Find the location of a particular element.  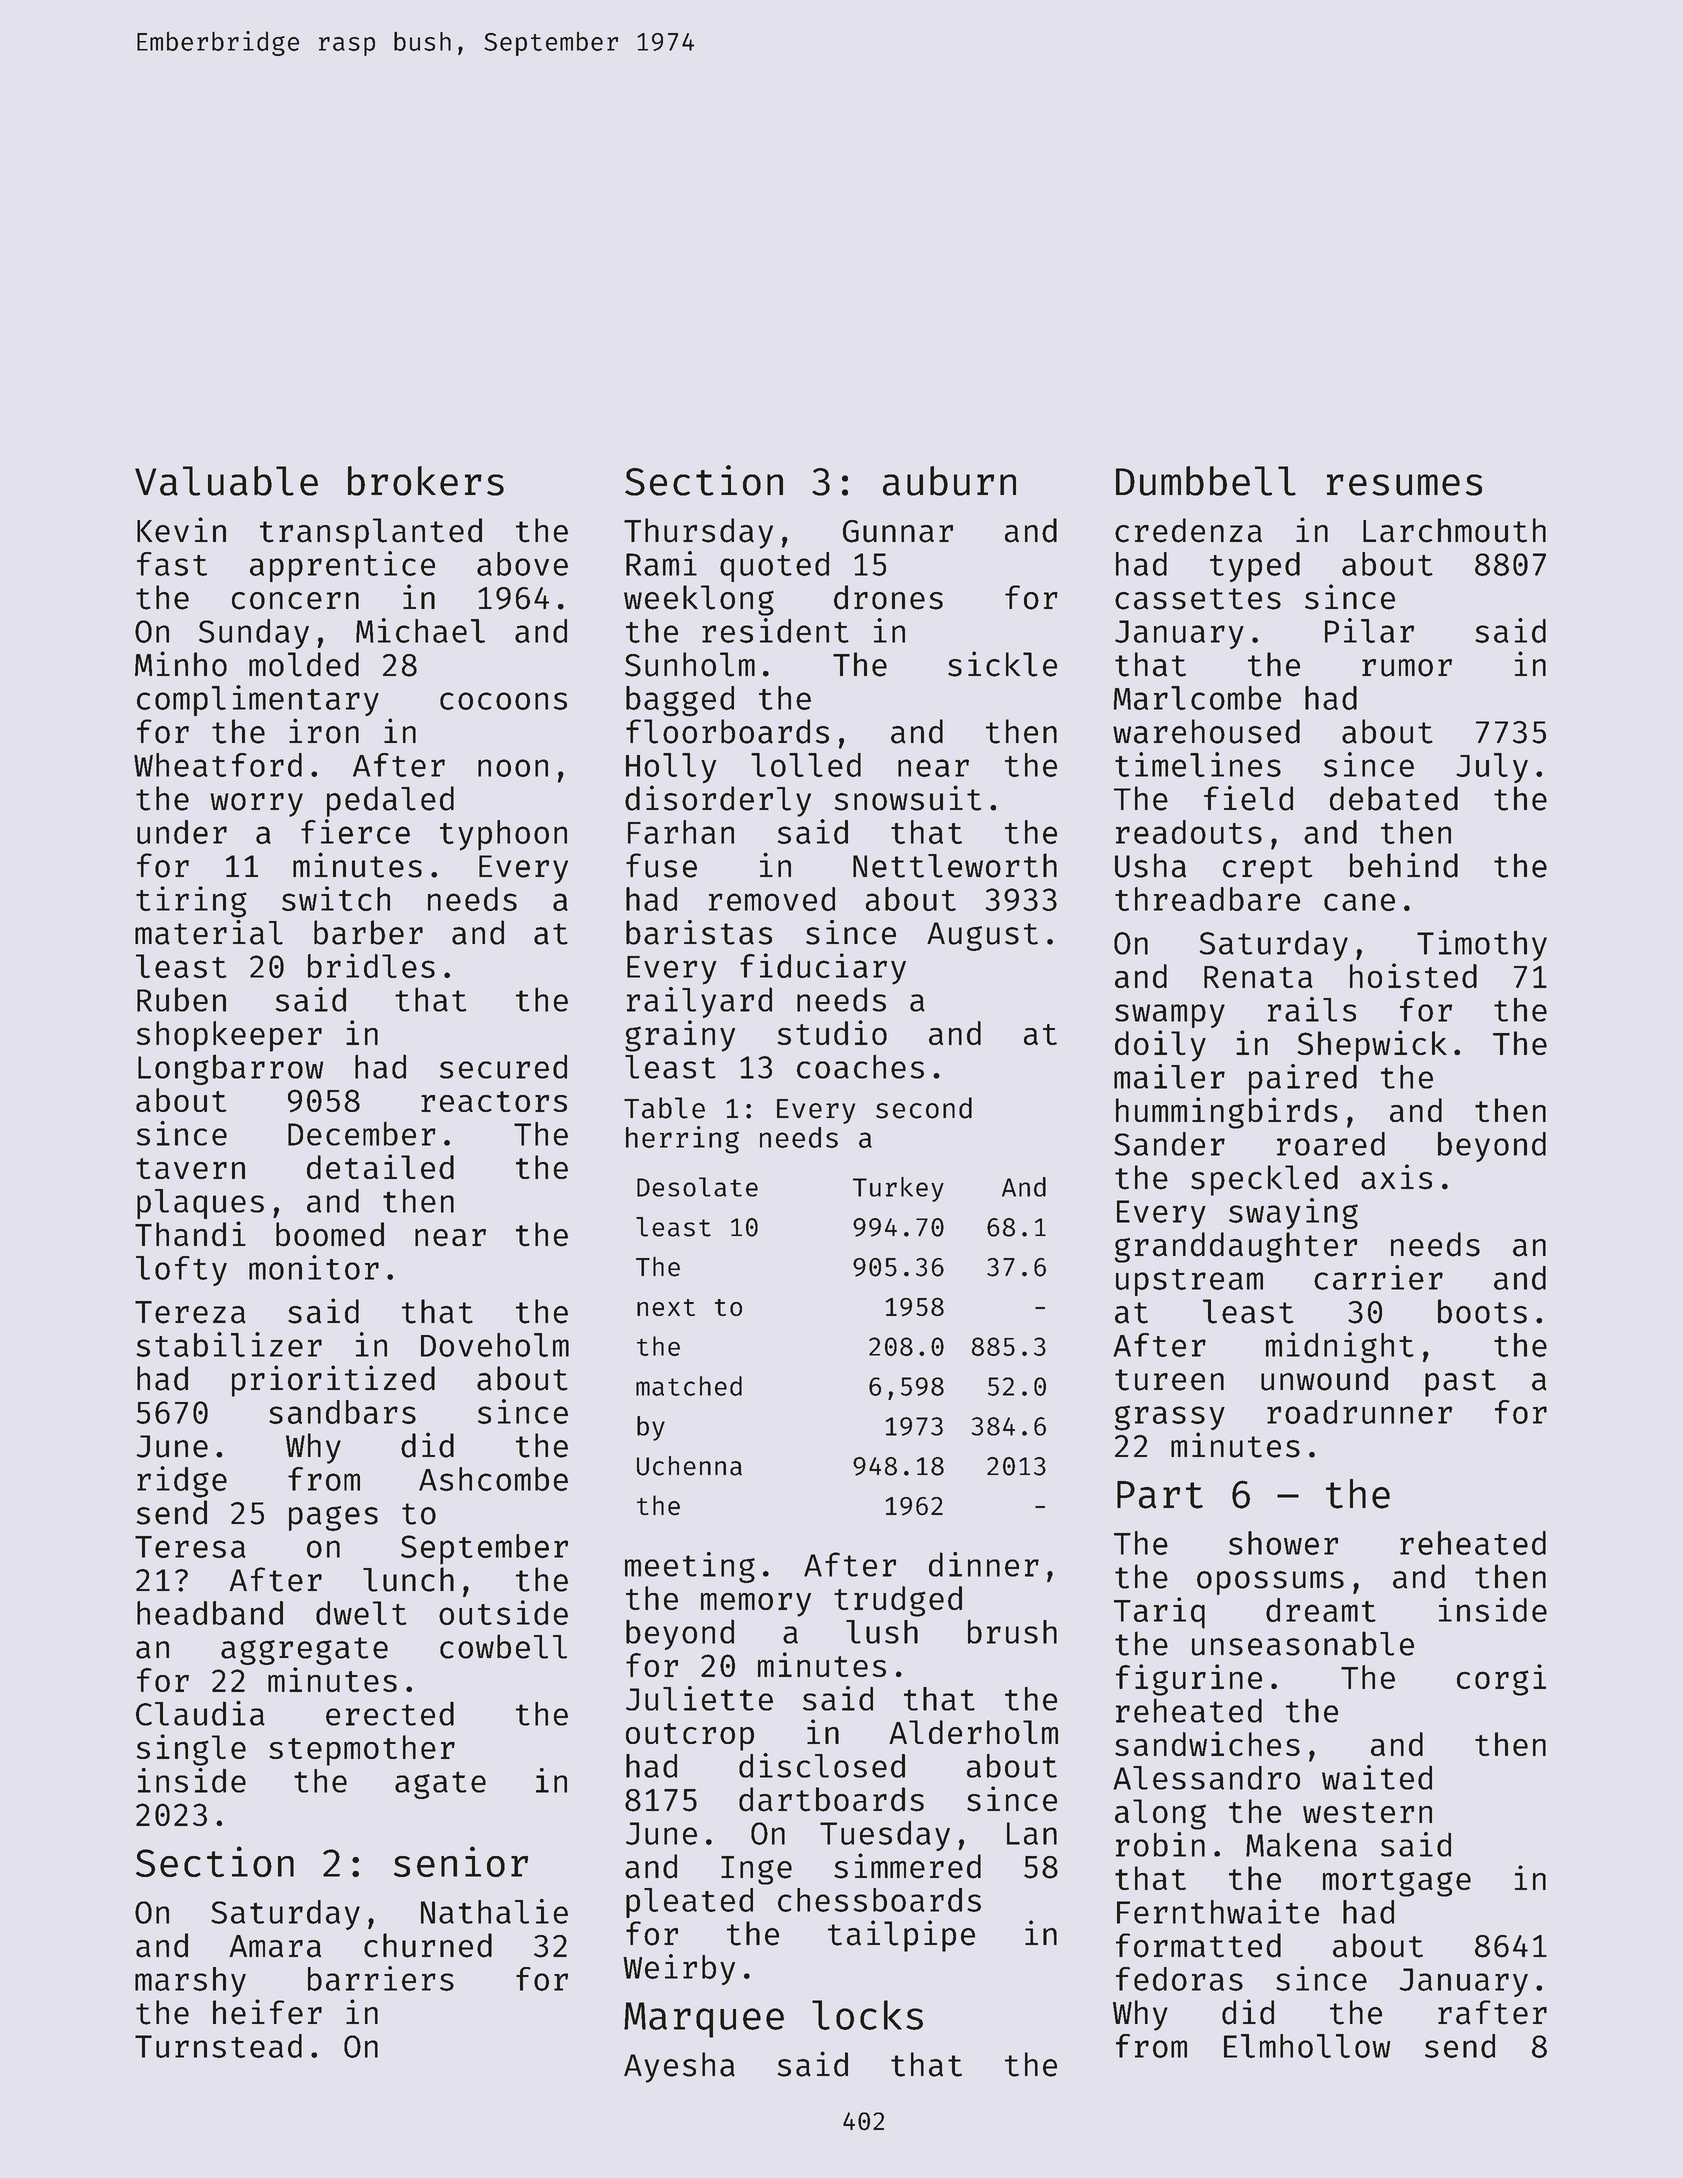

sandbars is located at coordinates (342, 1412).
